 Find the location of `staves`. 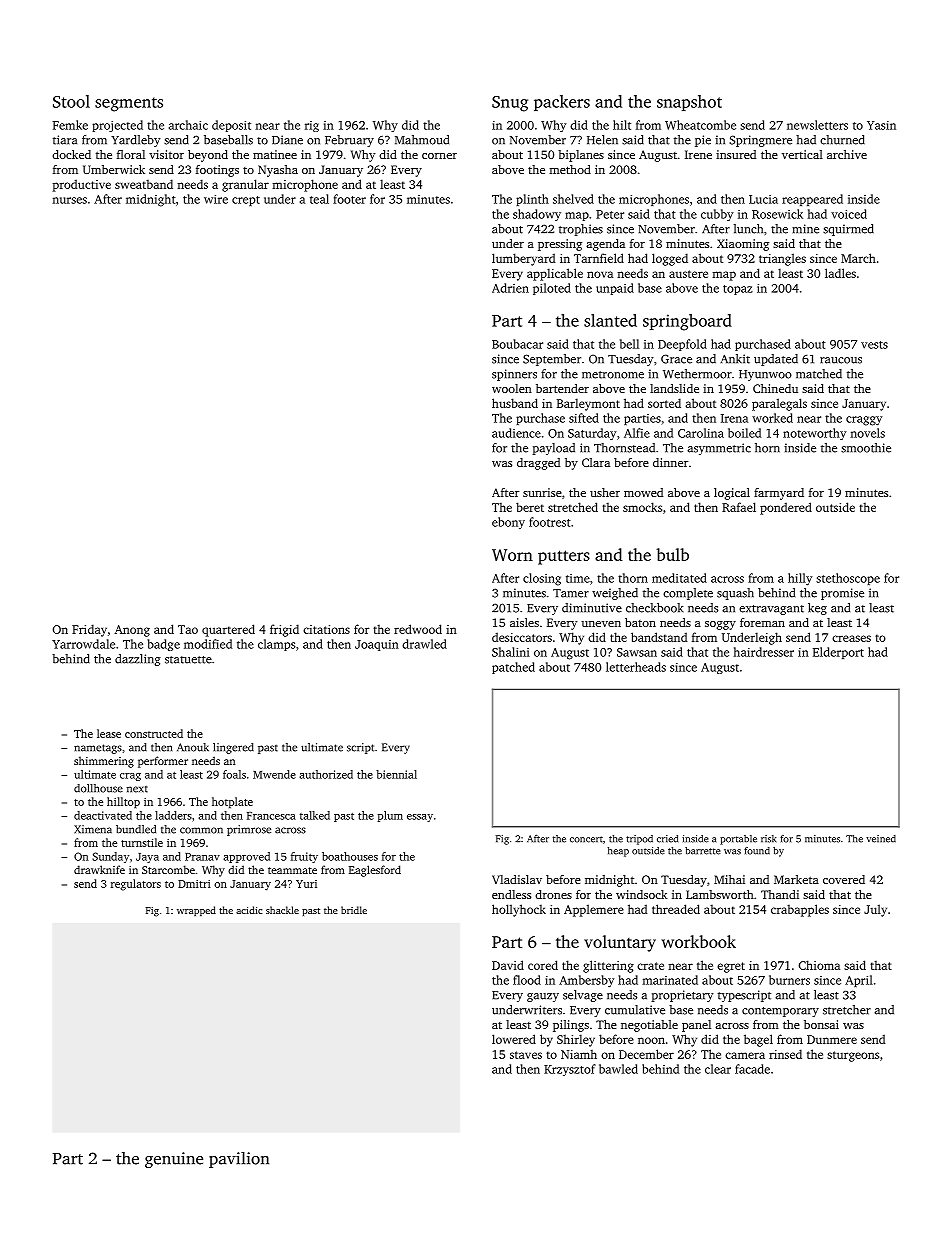

staves is located at coordinates (526, 1055).
